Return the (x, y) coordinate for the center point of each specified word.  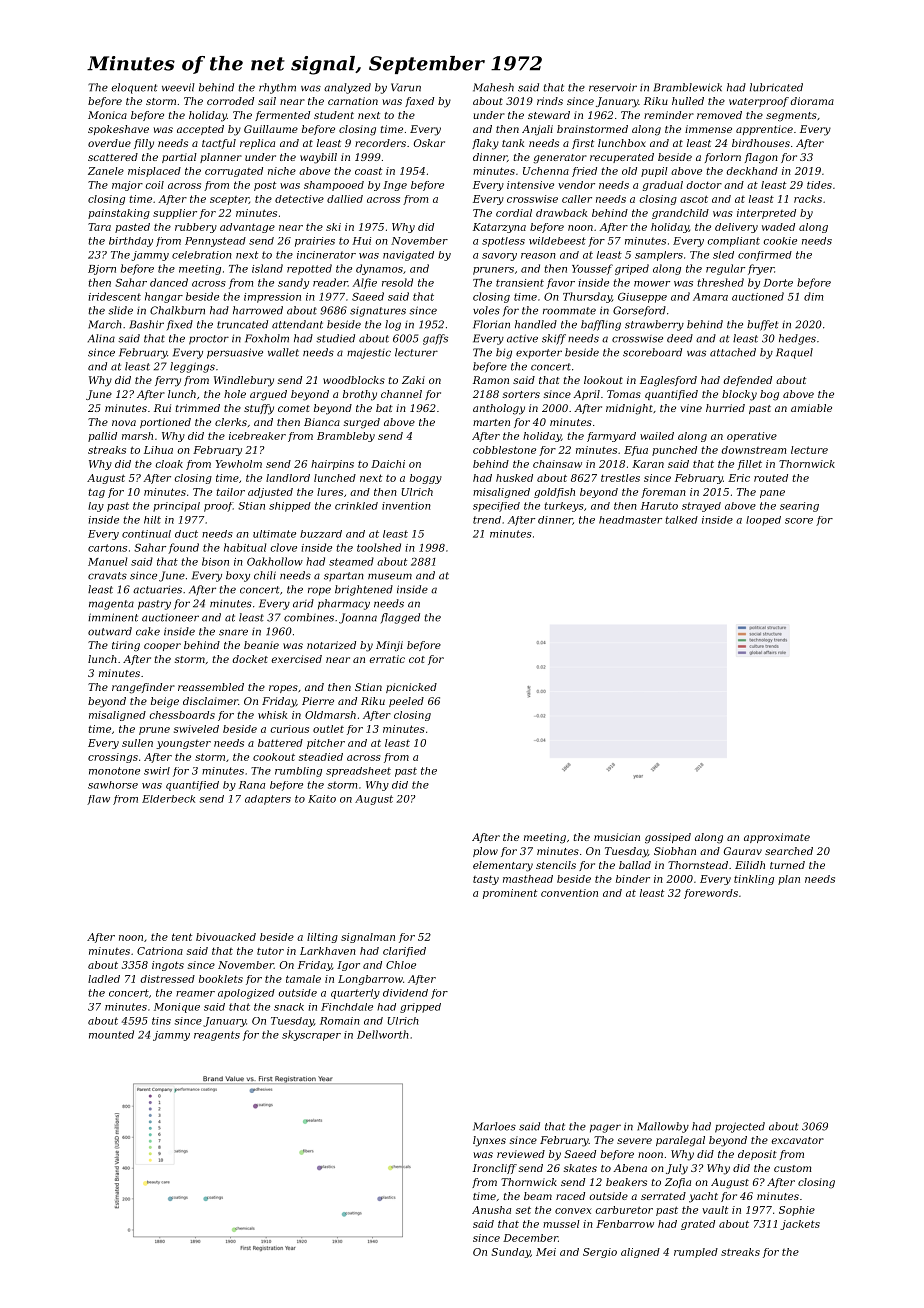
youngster (183, 744)
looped (763, 521)
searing (799, 507)
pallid (102, 437)
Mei (546, 1252)
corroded (230, 101)
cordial (514, 213)
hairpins (332, 465)
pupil (654, 172)
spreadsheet (358, 772)
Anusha (491, 1210)
